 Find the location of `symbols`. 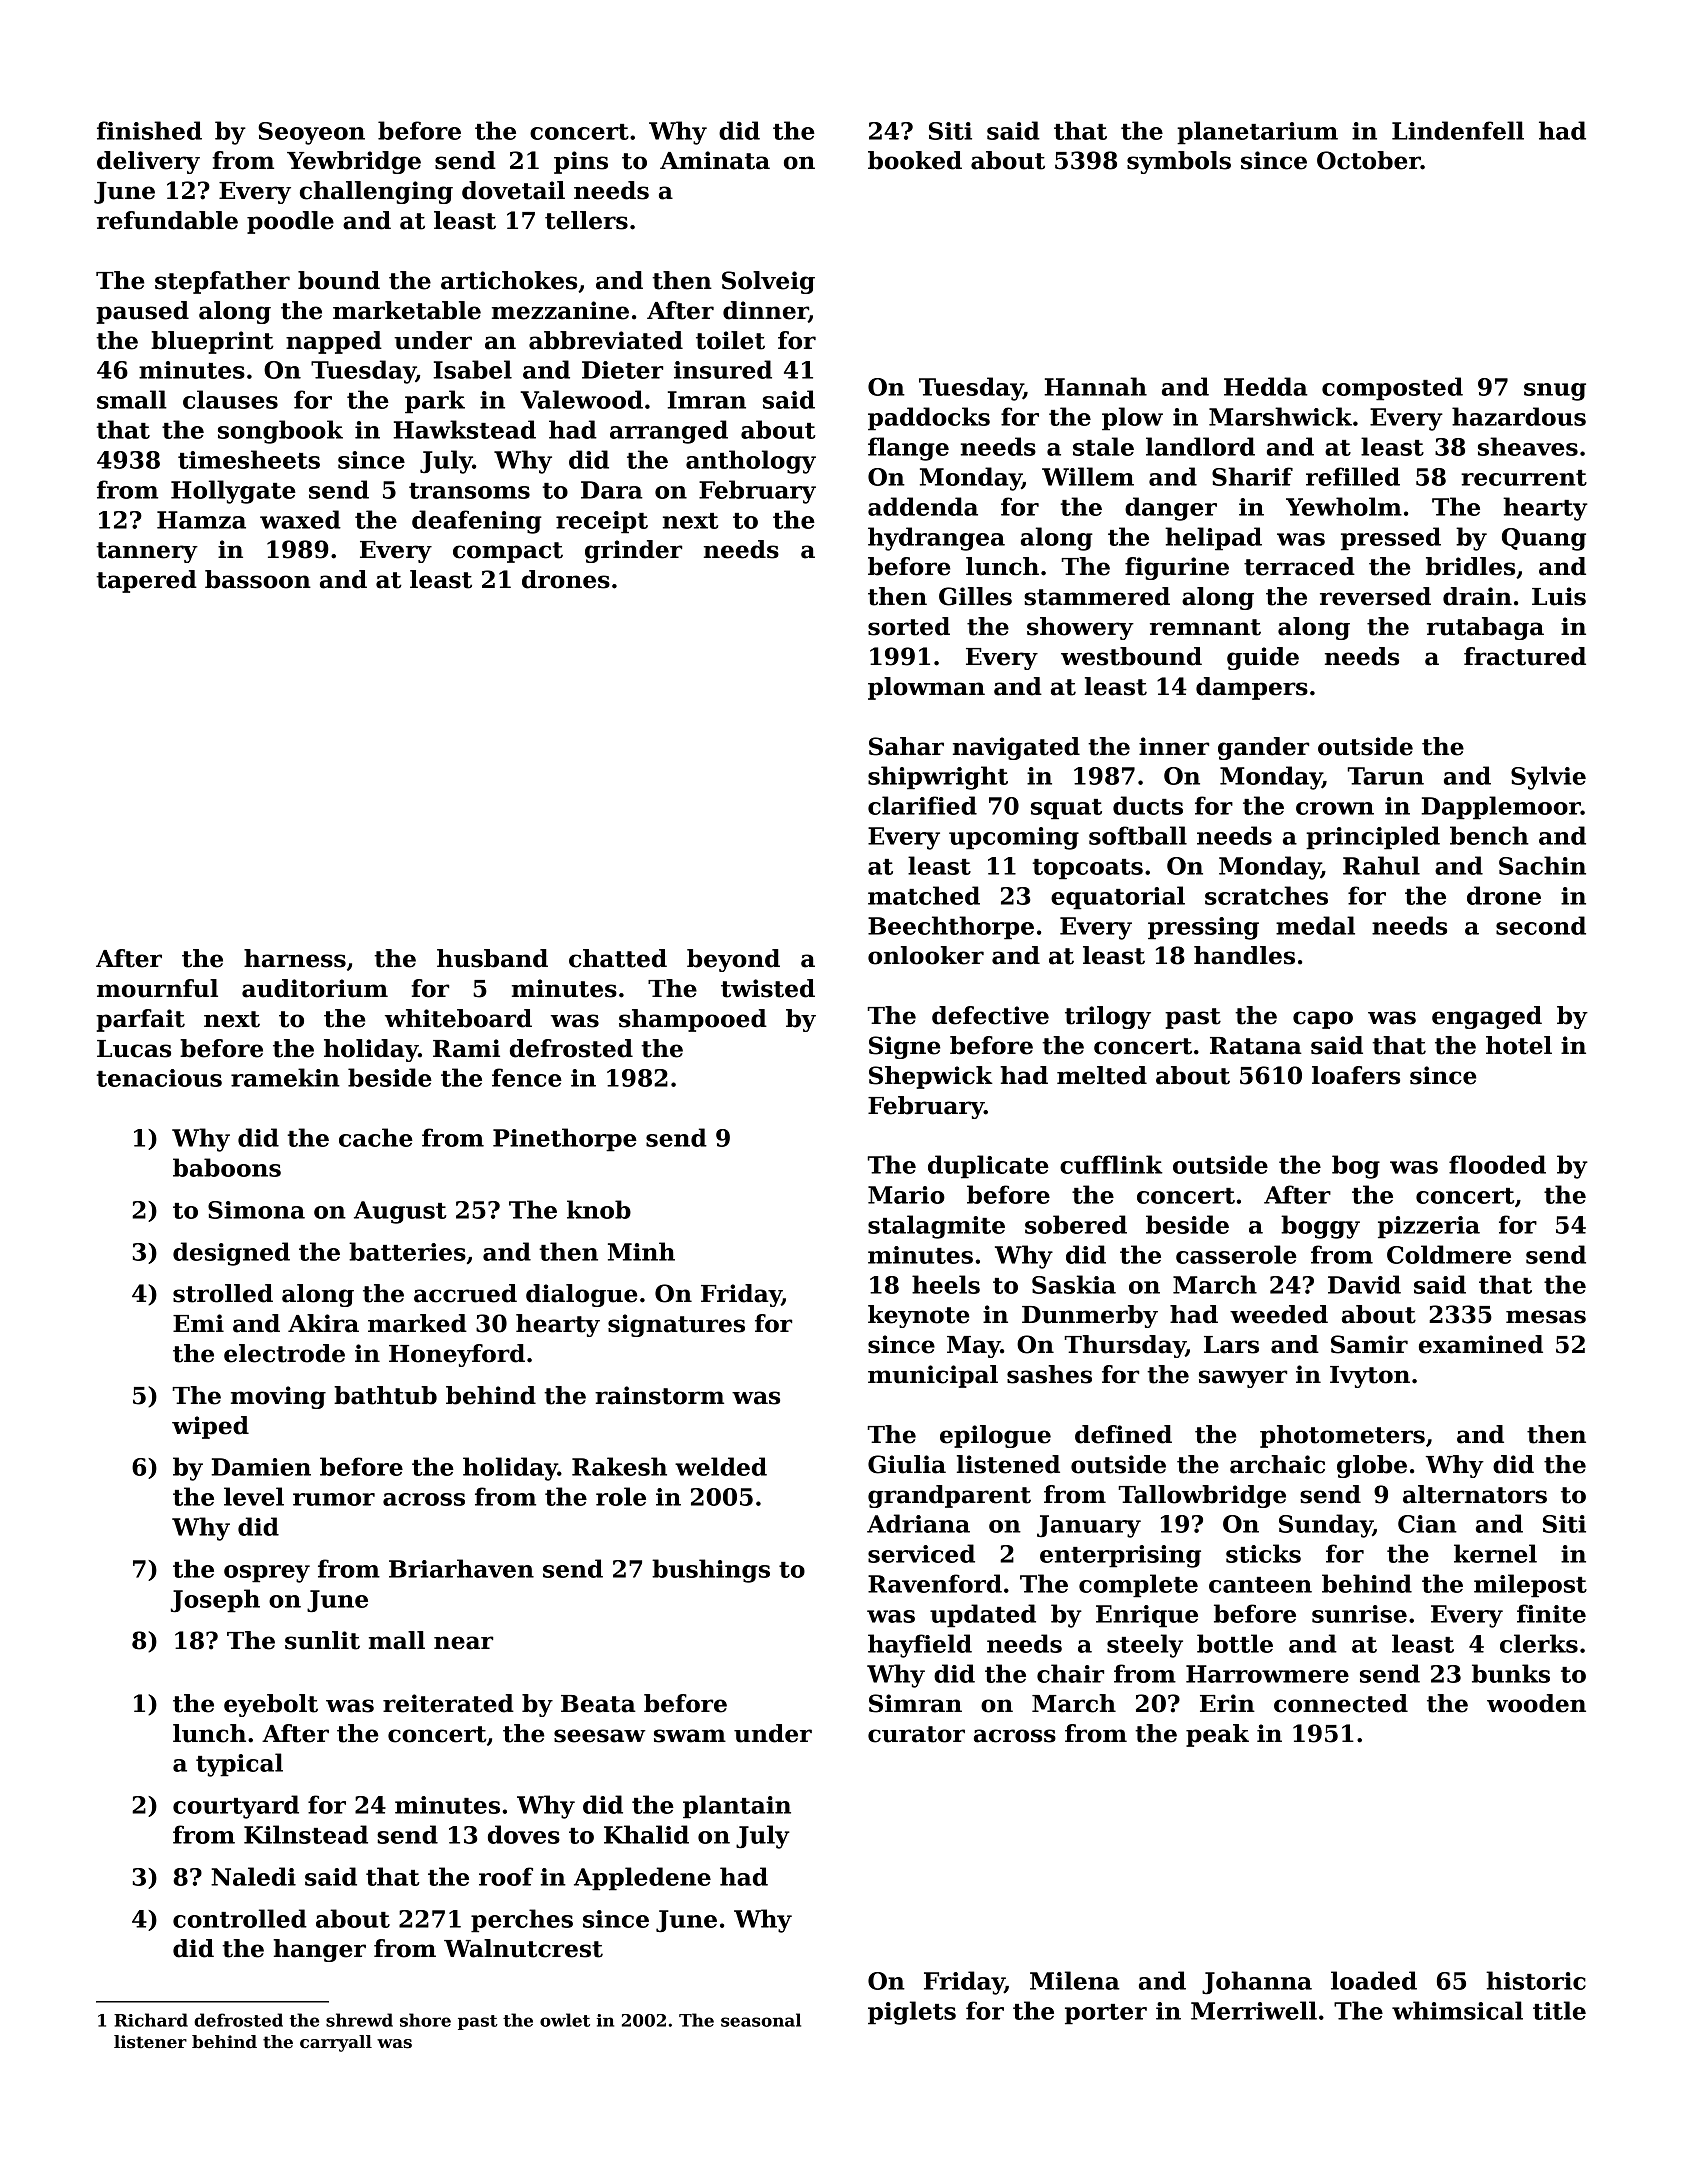

symbols is located at coordinates (1179, 162).
